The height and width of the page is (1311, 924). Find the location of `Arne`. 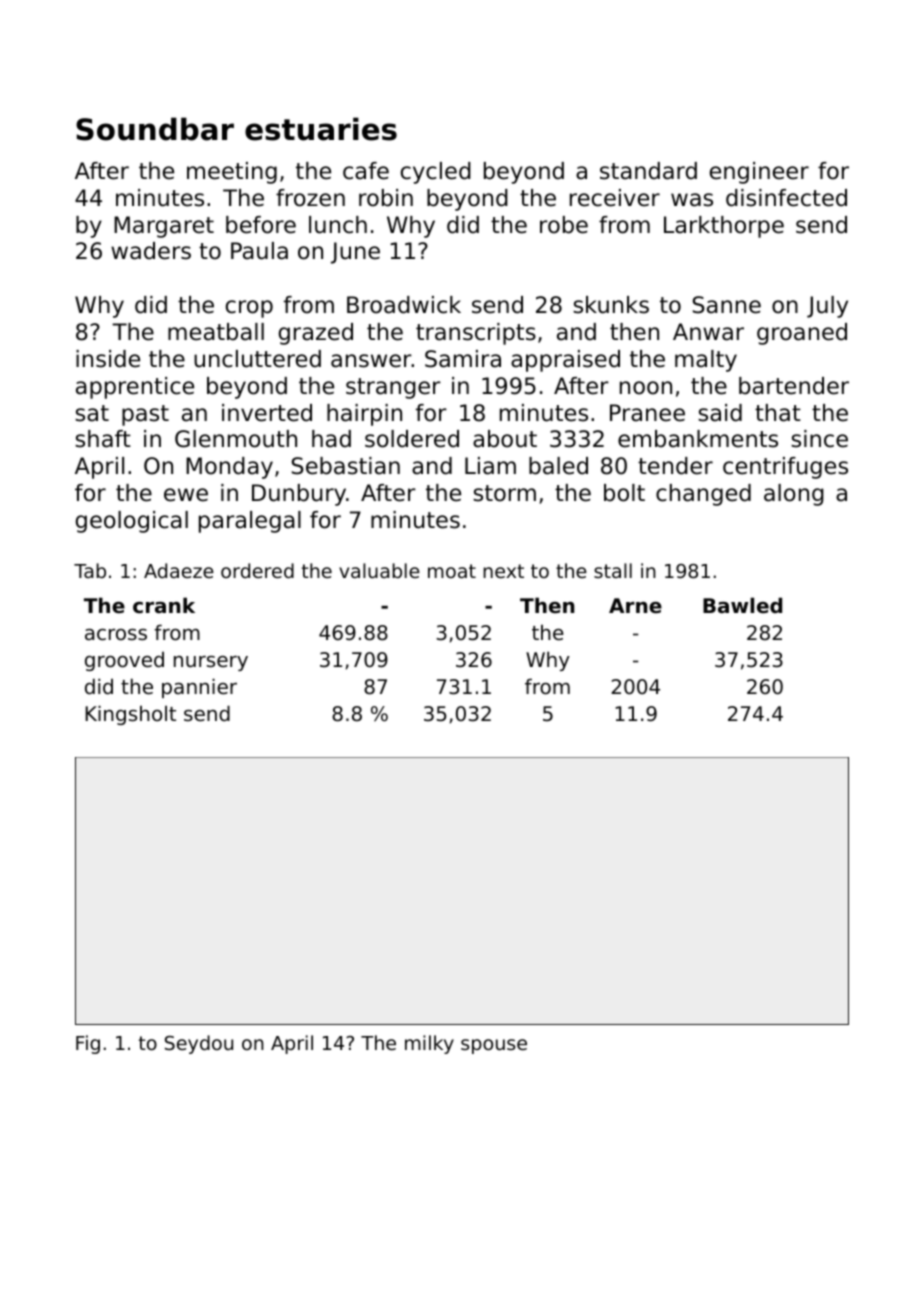

Arne is located at coordinates (635, 606).
